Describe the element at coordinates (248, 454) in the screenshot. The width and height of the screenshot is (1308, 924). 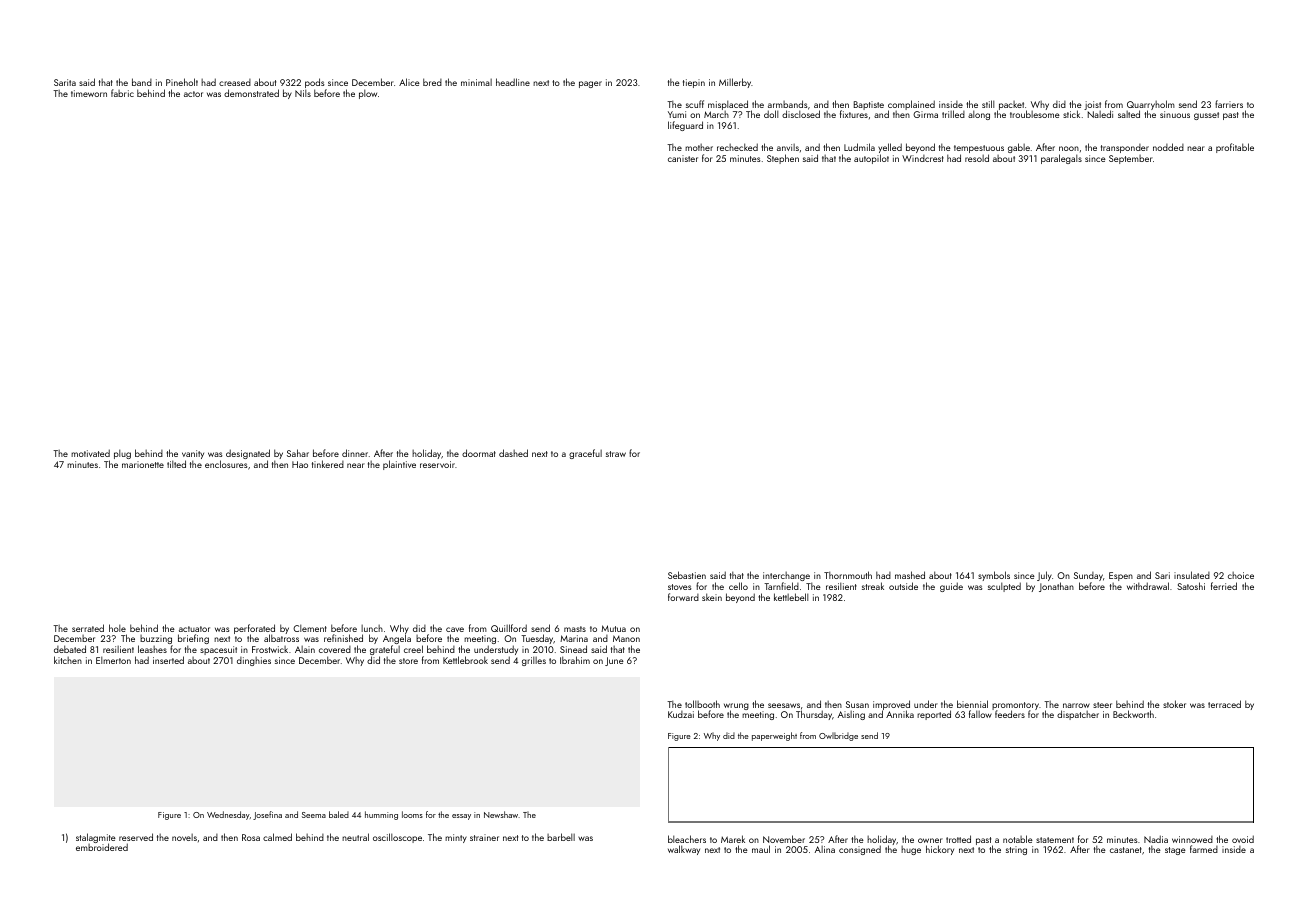
I see `designated` at that location.
